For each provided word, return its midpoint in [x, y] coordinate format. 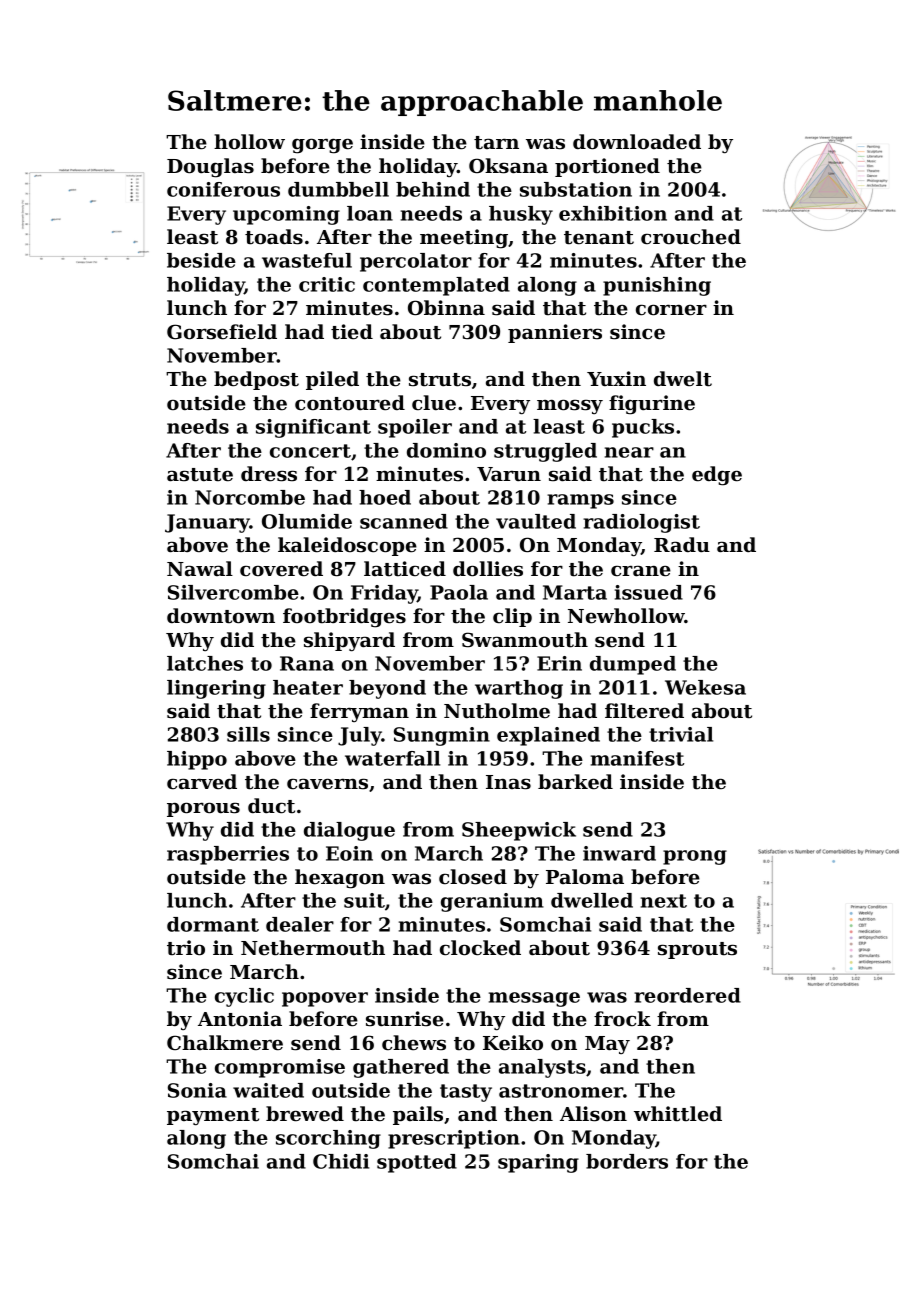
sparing [538, 1163]
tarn [496, 143]
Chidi [341, 1161]
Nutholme [497, 711]
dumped [633, 665]
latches [205, 663]
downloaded [637, 142]
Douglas [210, 168]
